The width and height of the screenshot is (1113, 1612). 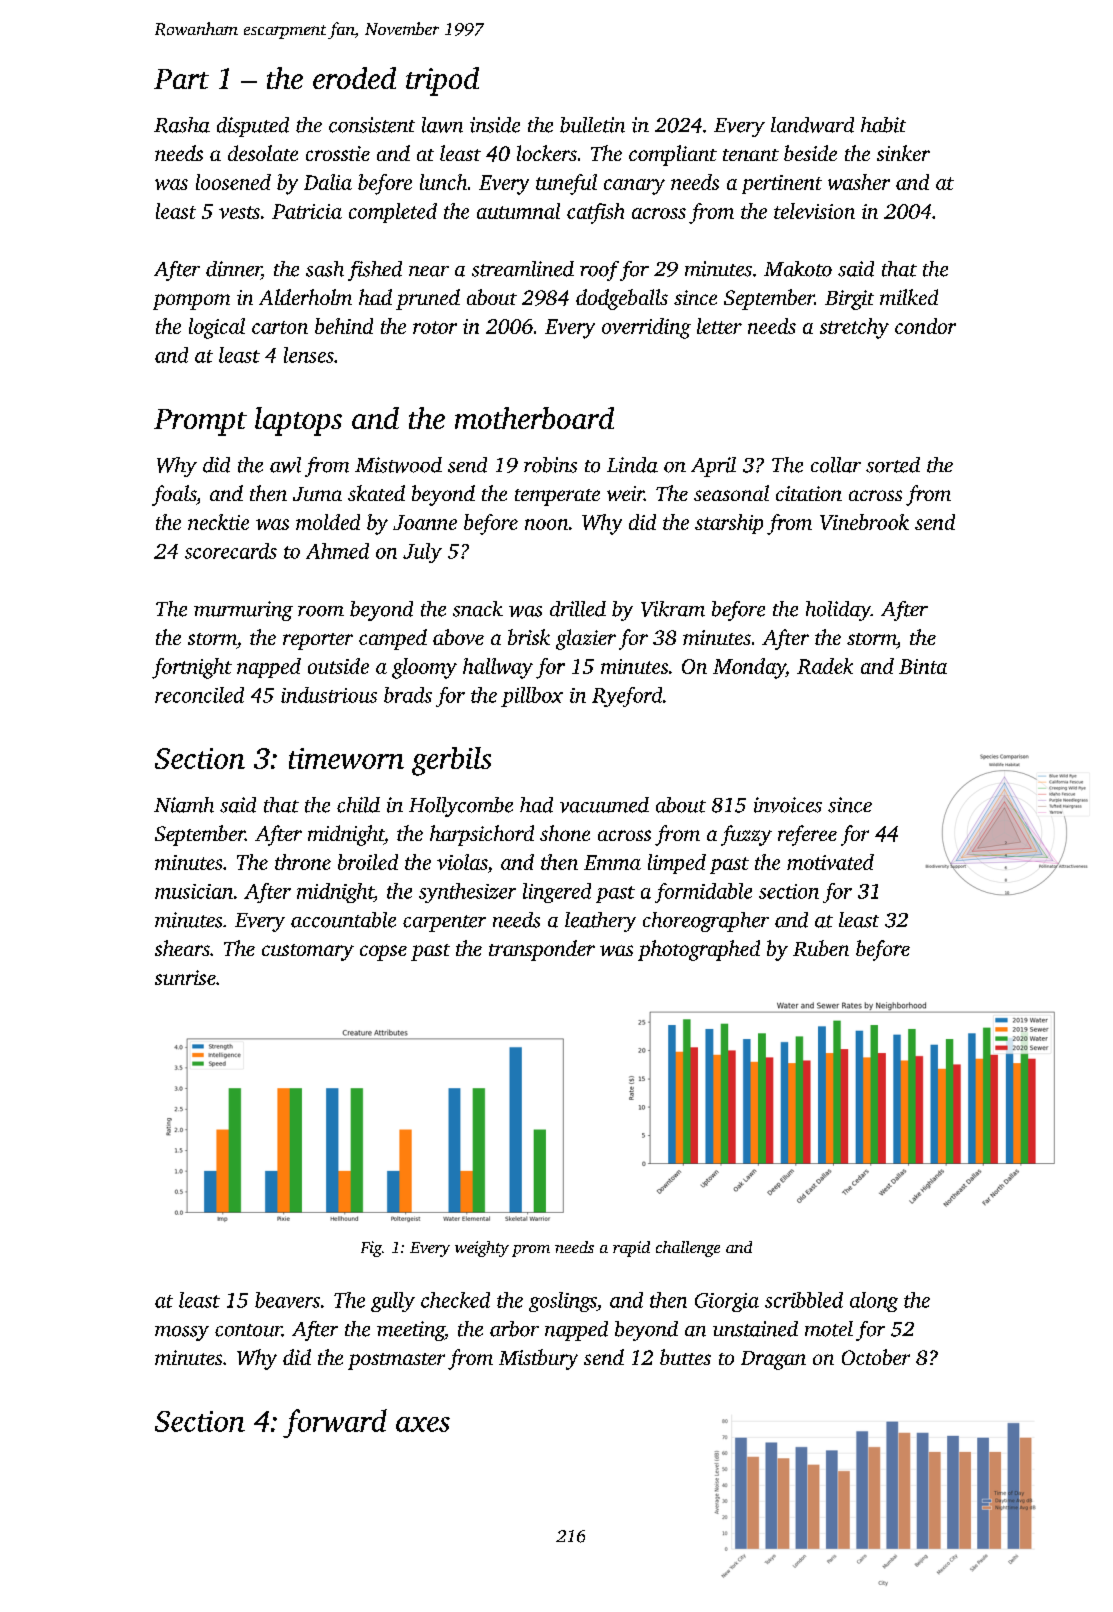 I want to click on axes, so click(x=423, y=1424).
